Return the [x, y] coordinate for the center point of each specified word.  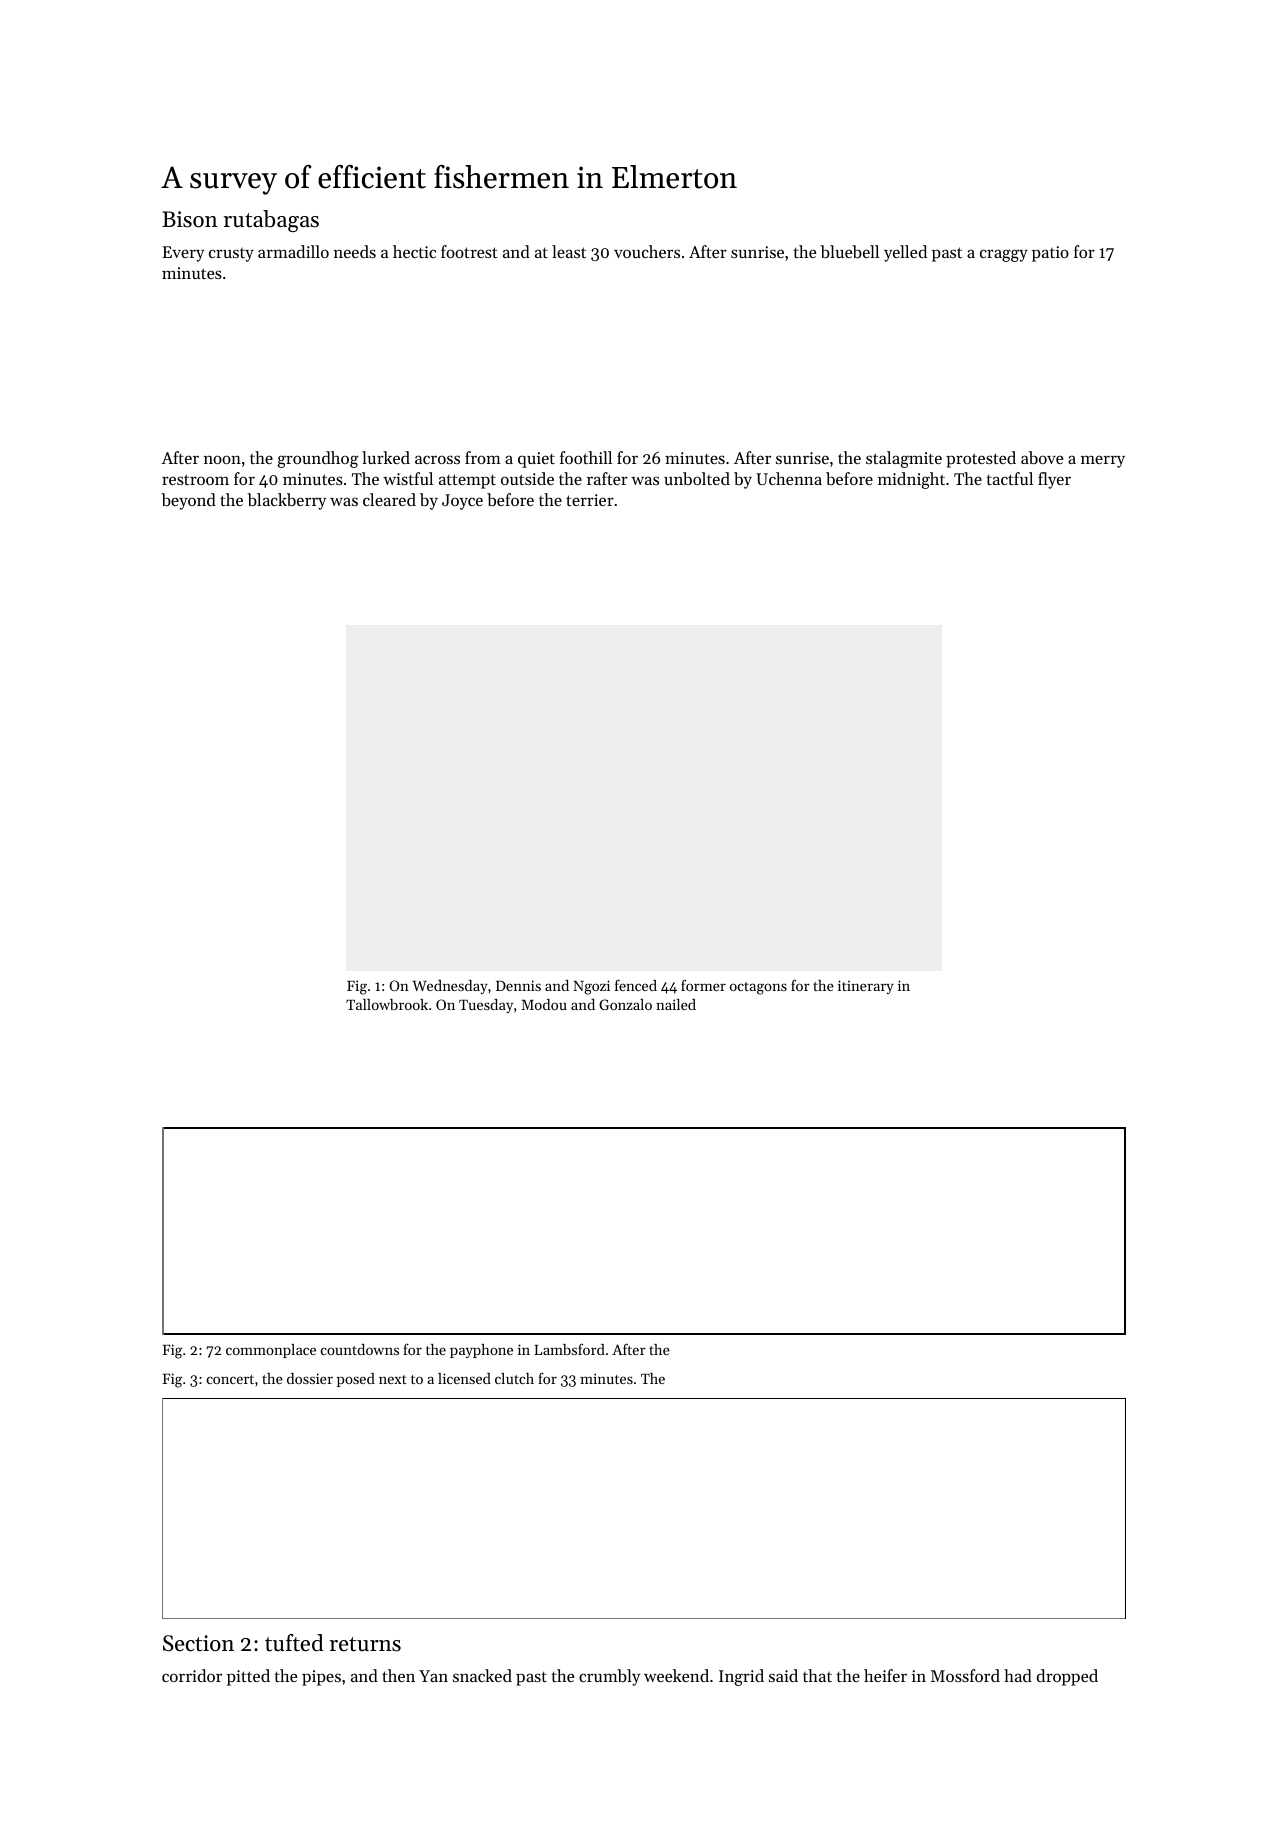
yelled [905, 253]
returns [365, 1644]
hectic [414, 251]
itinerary [866, 987]
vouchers [647, 251]
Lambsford [569, 1349]
